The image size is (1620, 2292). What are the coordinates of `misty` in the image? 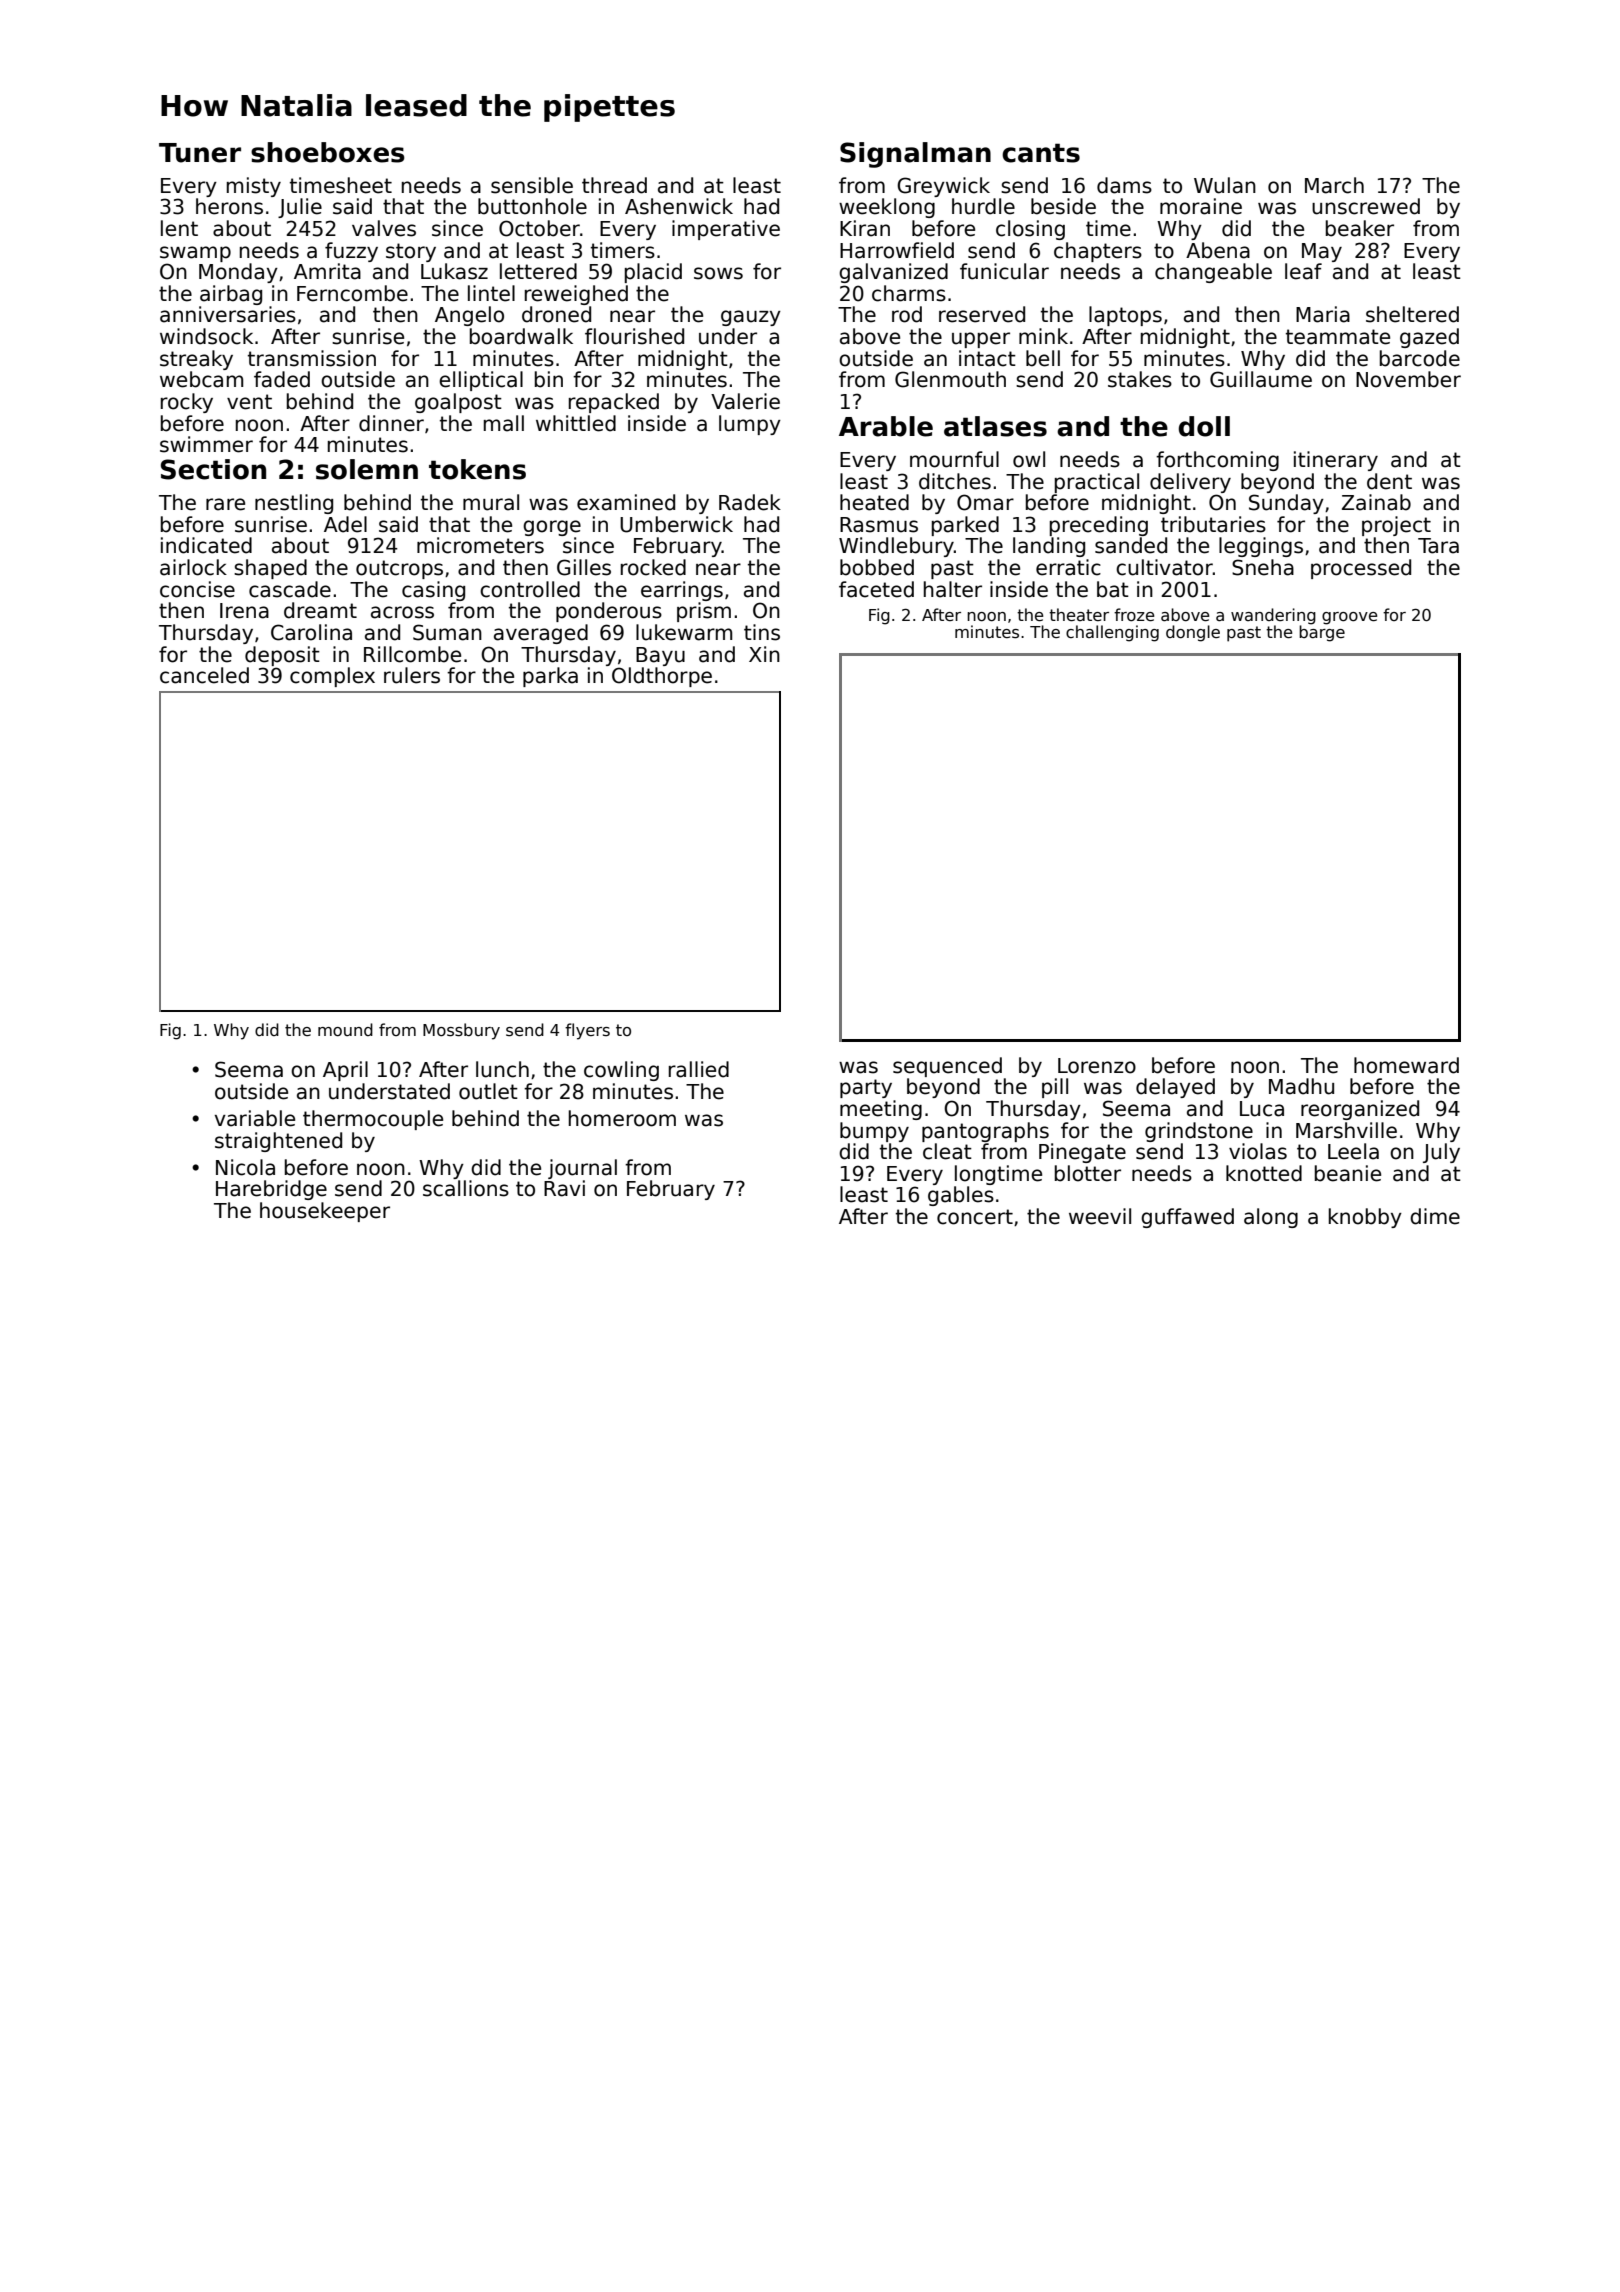 It's located at (254, 187).
